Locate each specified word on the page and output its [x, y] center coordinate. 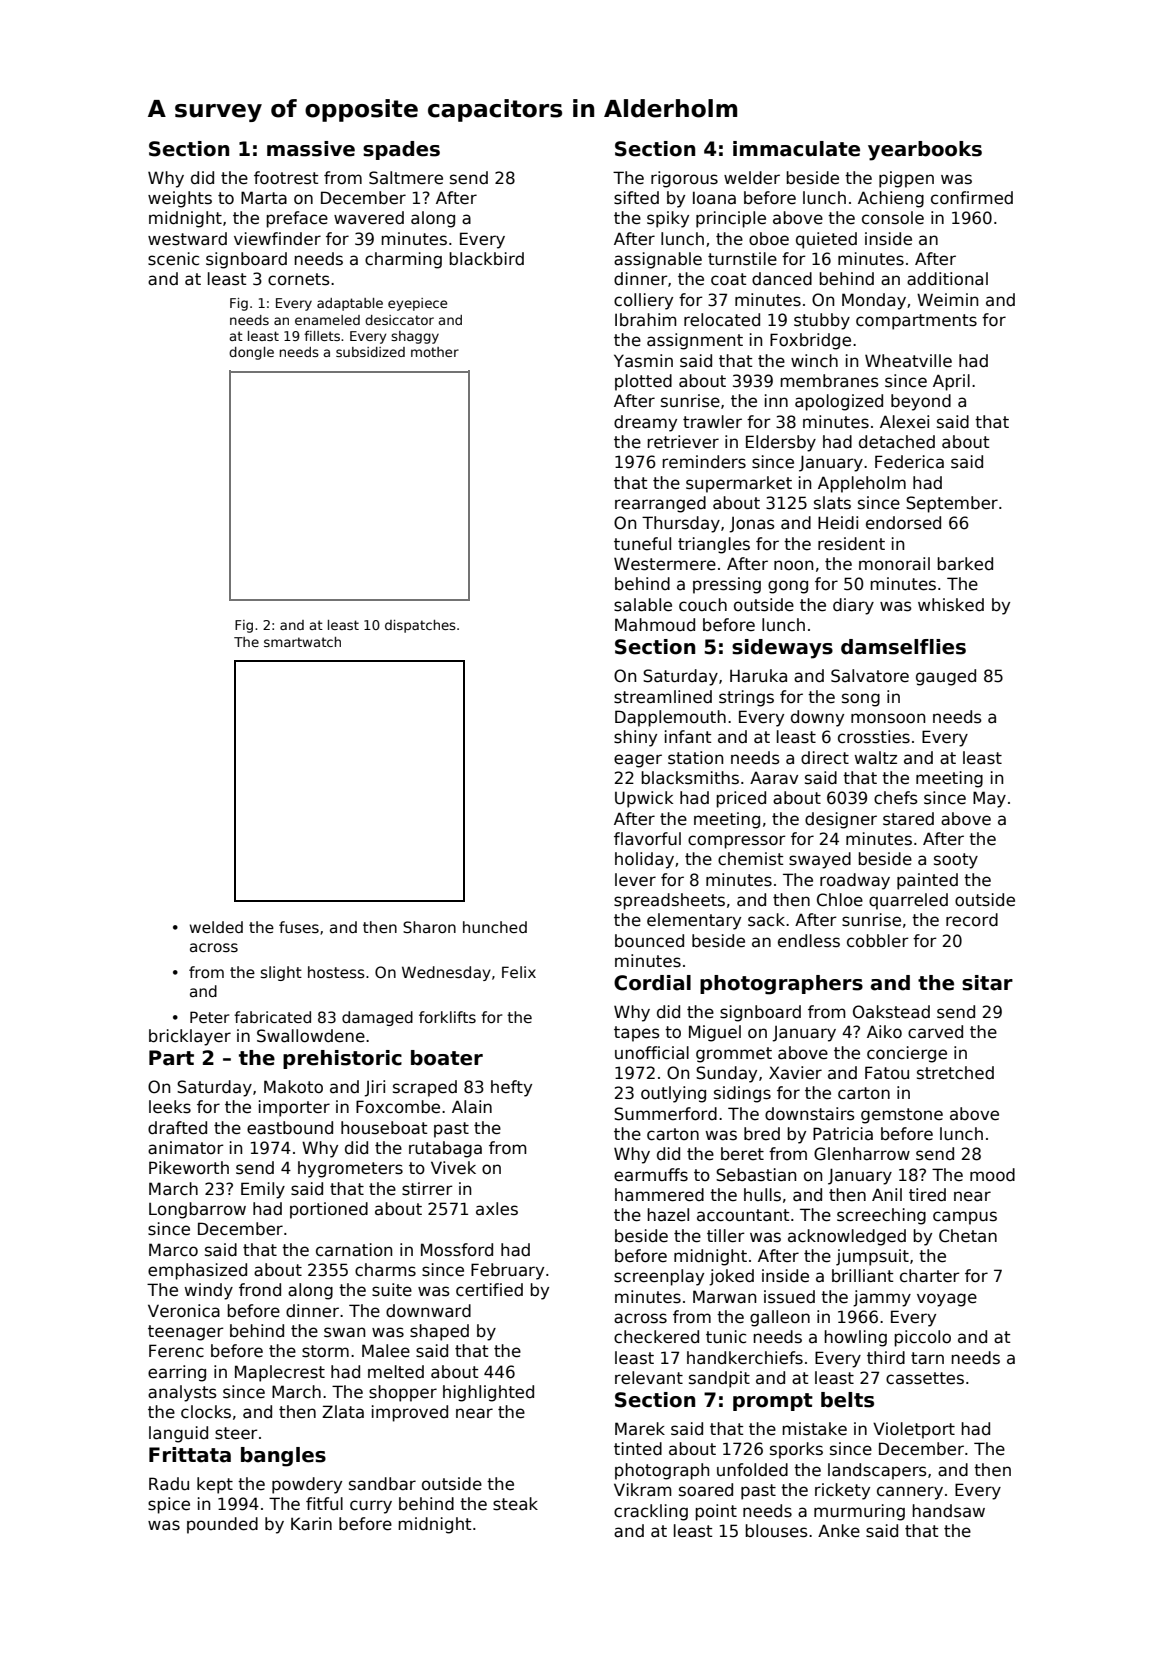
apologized [839, 402]
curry [371, 1507]
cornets [299, 279]
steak [515, 1504]
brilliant [862, 1276]
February [507, 1271]
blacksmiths [690, 778]
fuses [299, 927]
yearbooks [925, 151]
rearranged [660, 504]
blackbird [486, 259]
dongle [251, 353]
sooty [956, 861]
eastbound [290, 1128]
